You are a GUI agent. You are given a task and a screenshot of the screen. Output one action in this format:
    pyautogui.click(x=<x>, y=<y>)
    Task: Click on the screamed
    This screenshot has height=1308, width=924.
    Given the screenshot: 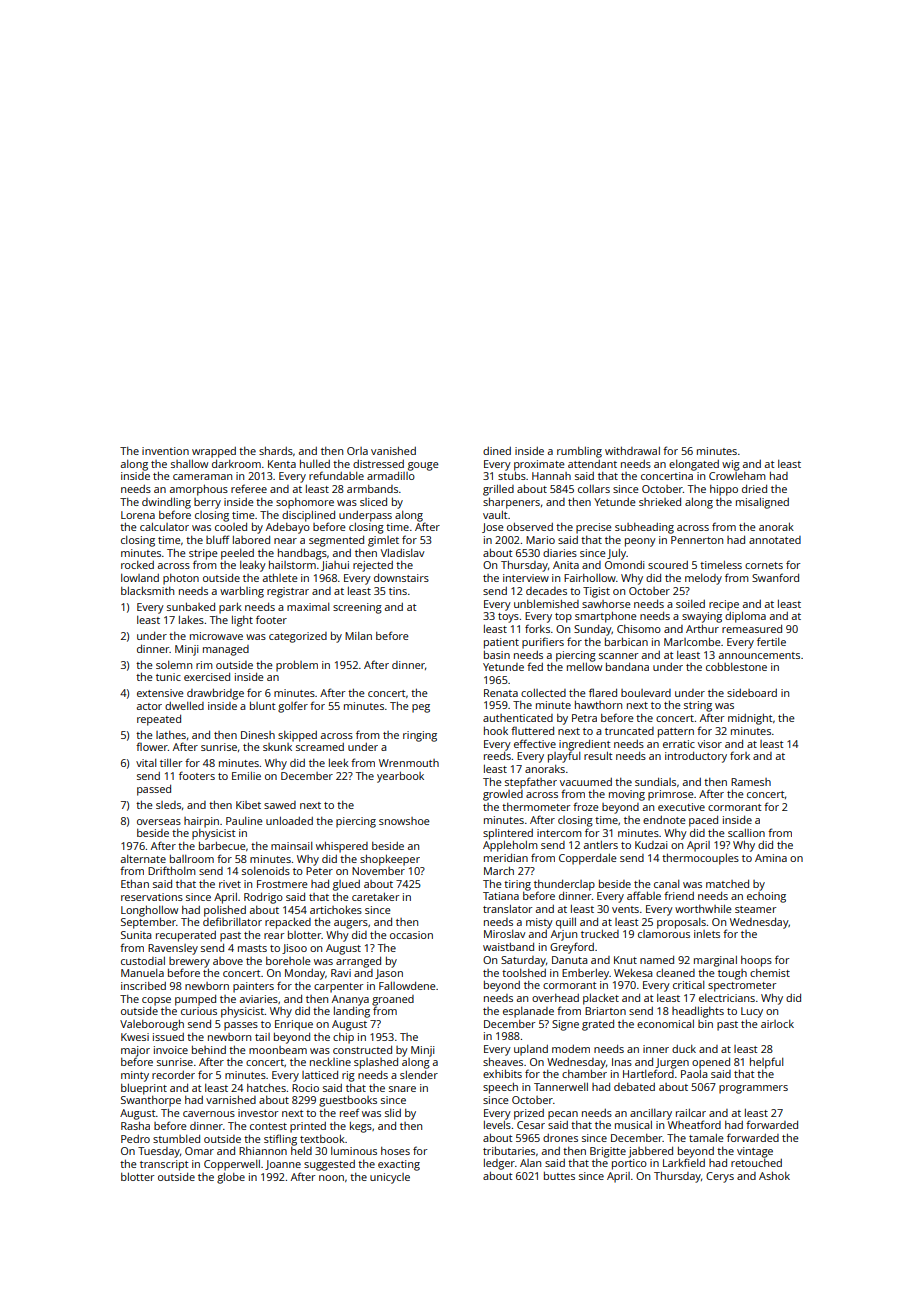 What is the action you would take?
    pyautogui.click(x=320, y=747)
